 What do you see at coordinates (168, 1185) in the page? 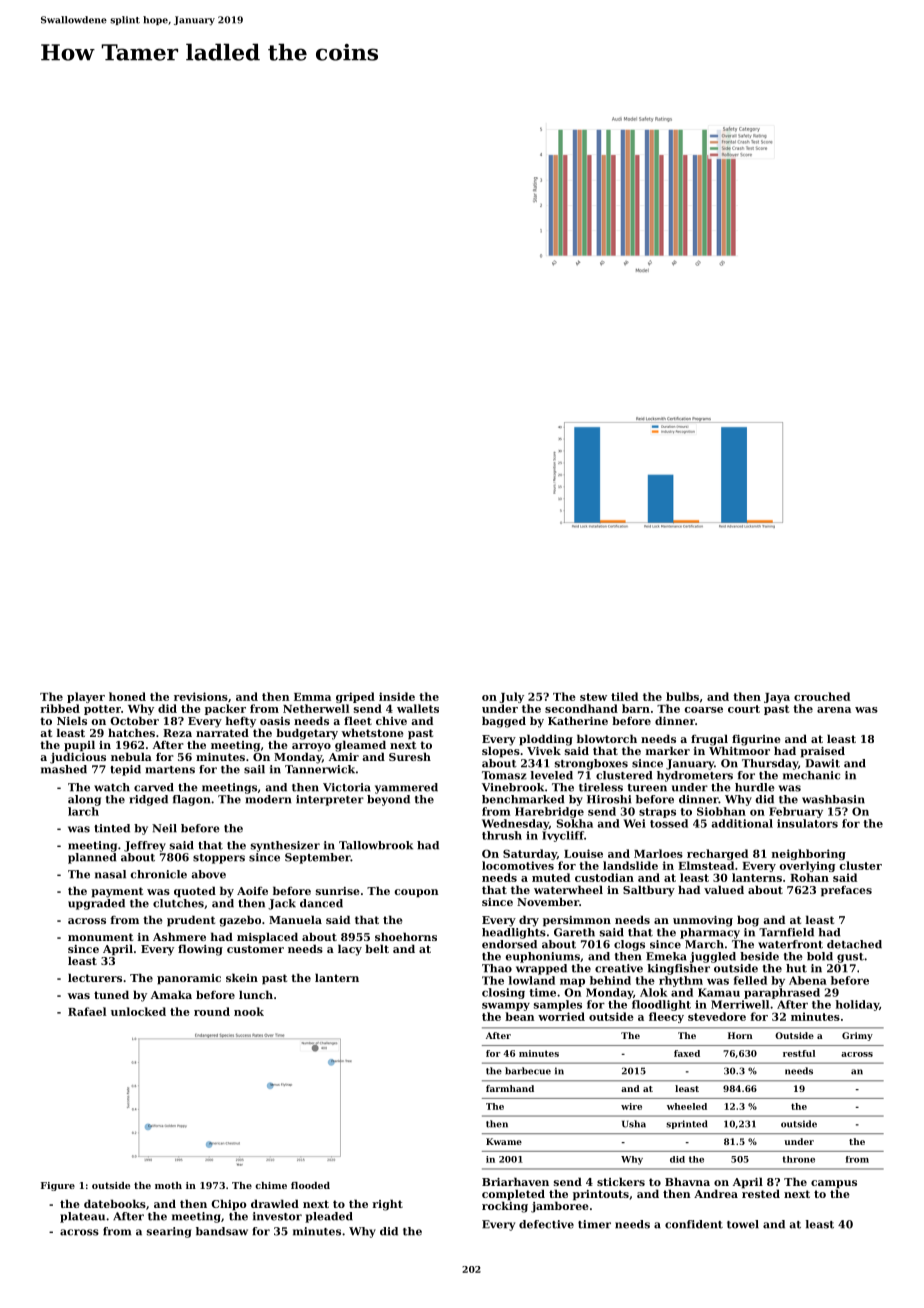
I see `moth` at bounding box center [168, 1185].
